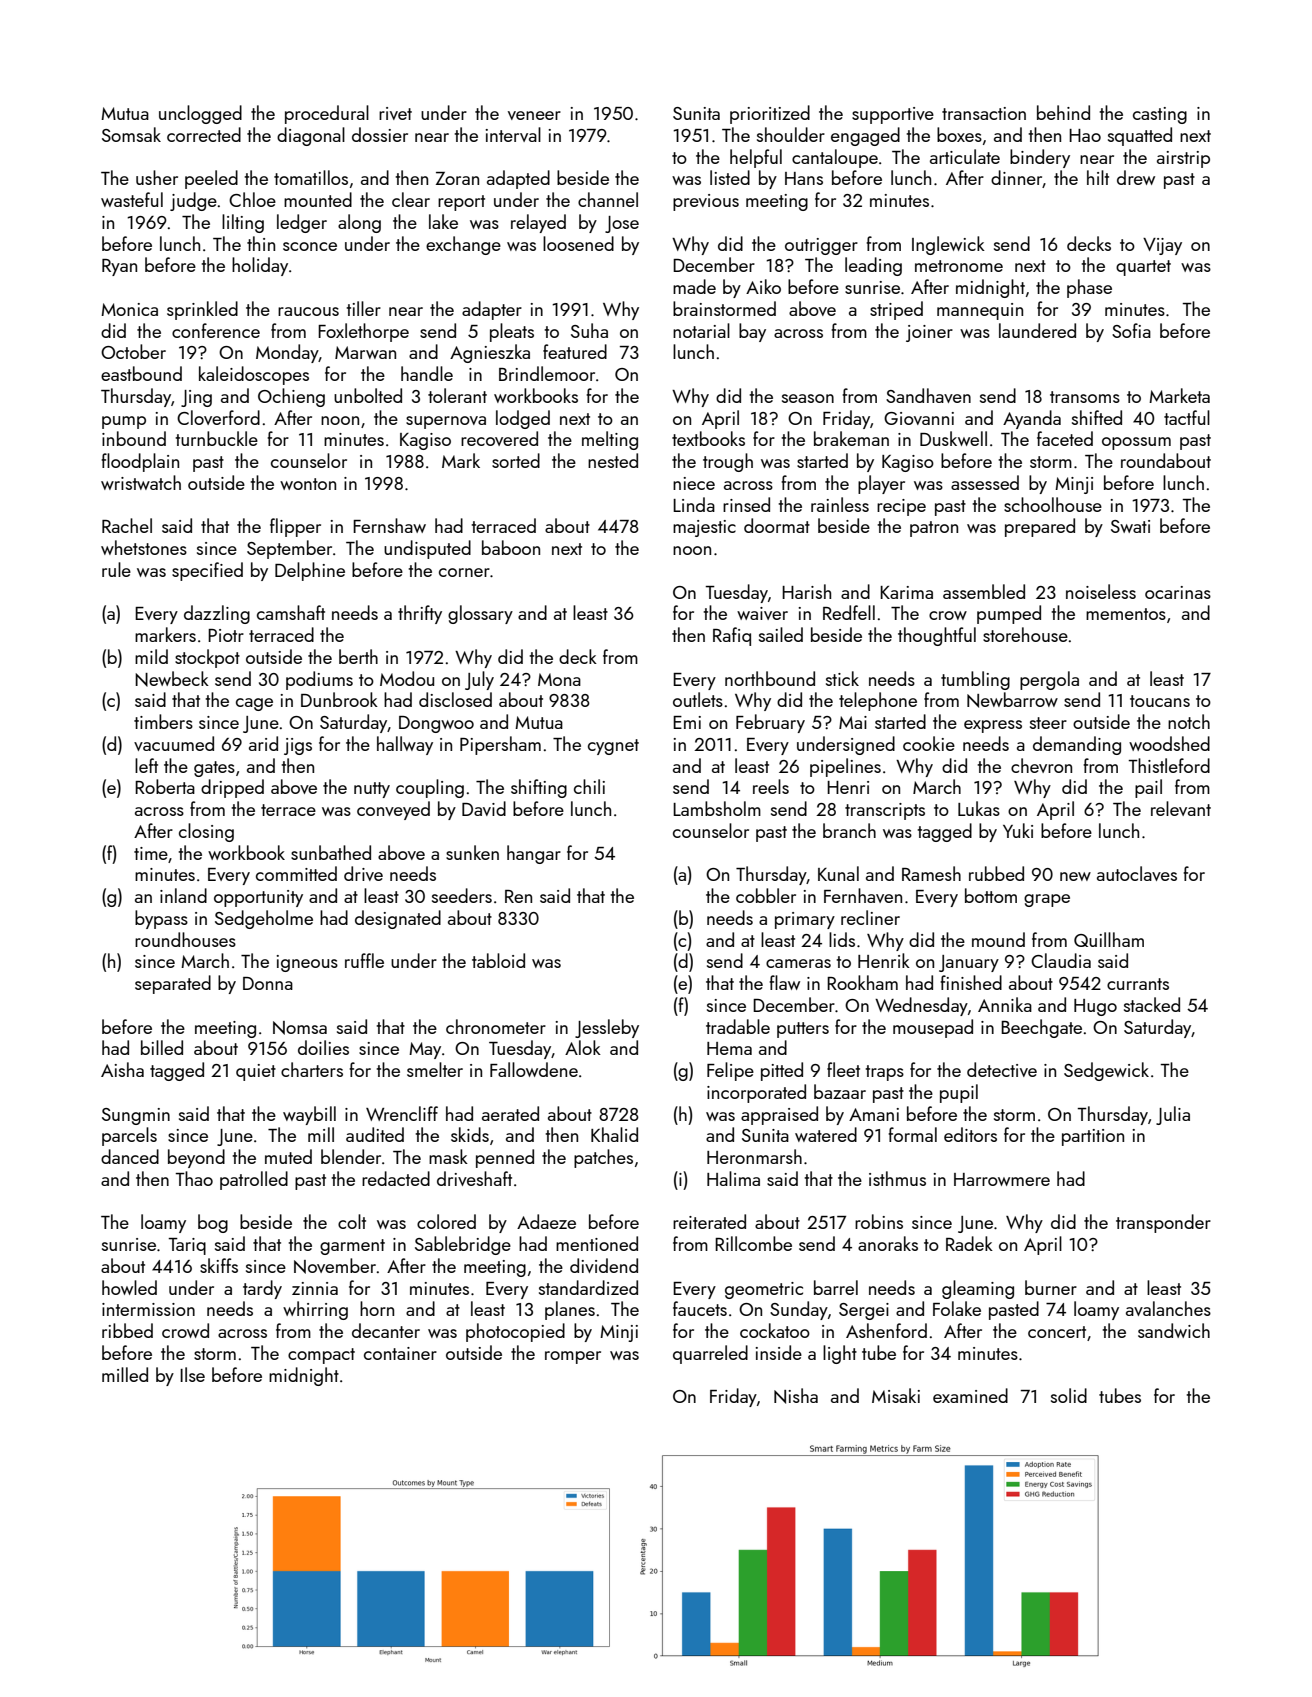 Image resolution: width=1312 pixels, height=1697 pixels. I want to click on grape, so click(1047, 900).
